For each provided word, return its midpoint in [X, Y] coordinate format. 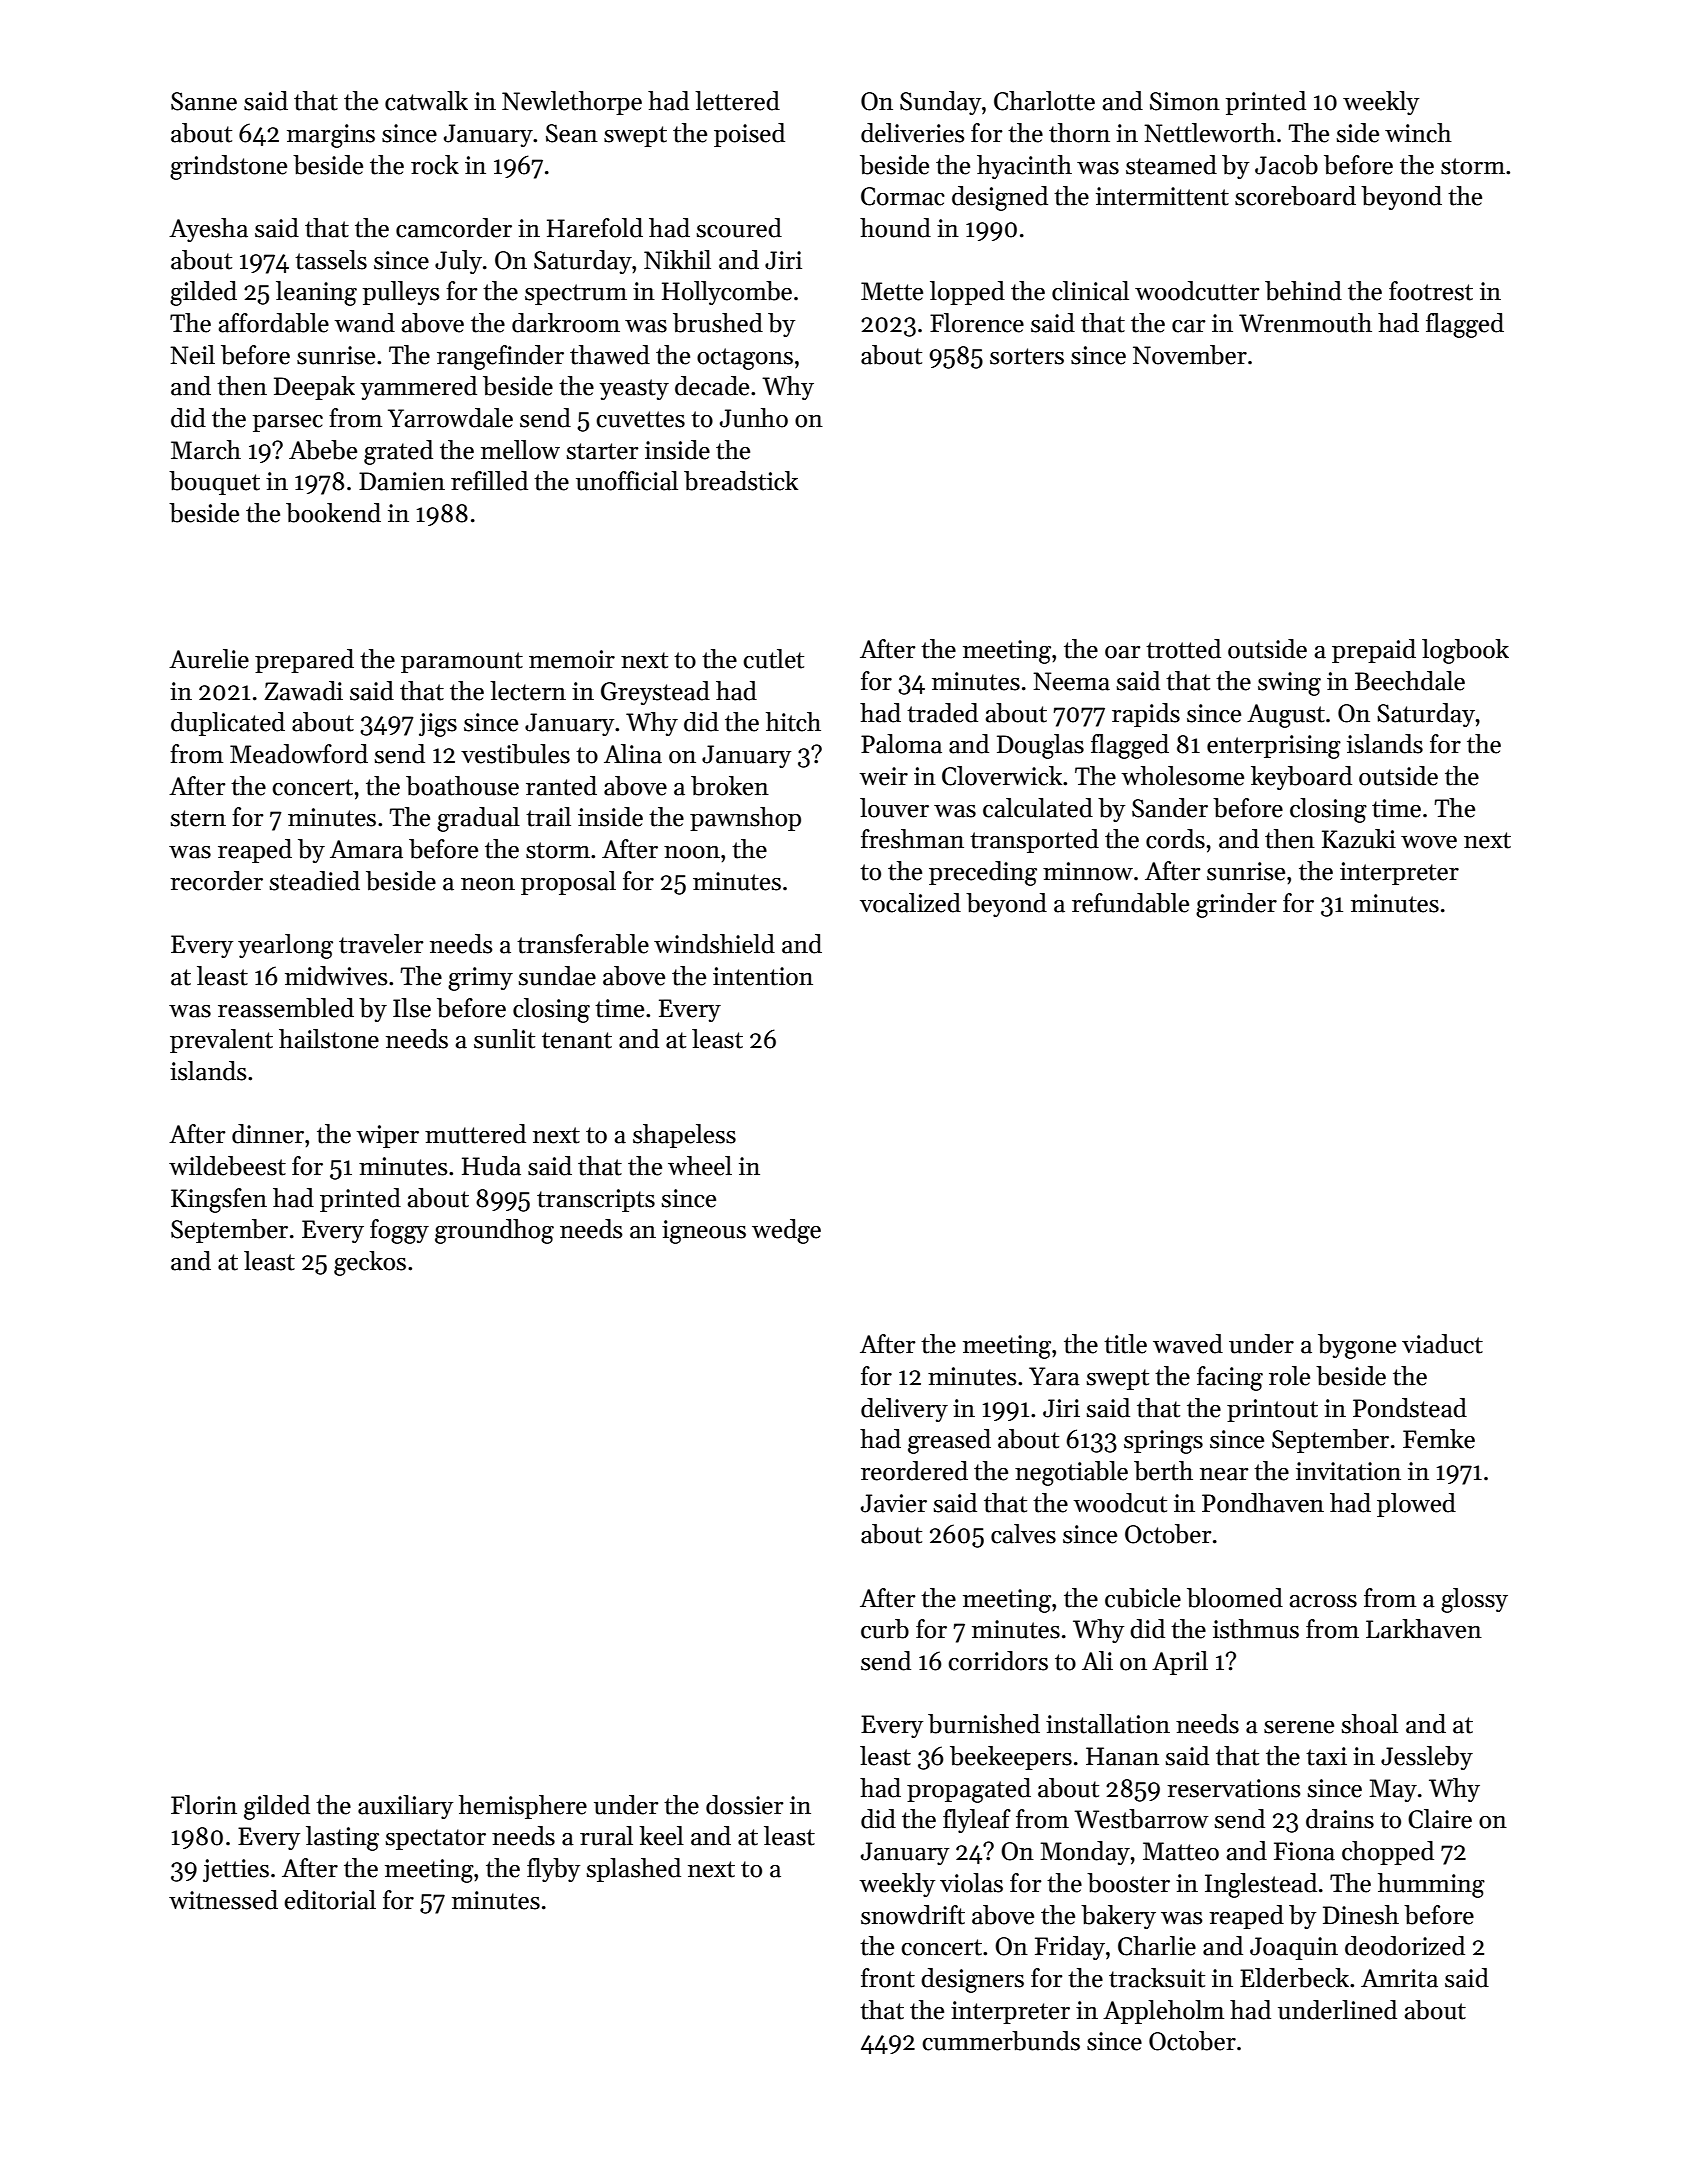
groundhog [494, 1231]
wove [1429, 842]
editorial [330, 1900]
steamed [1171, 165]
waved [1188, 1344]
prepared [304, 661]
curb [885, 1629]
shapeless [684, 1136]
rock [435, 165]
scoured [739, 228]
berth [1163, 1471]
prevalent [221, 1041]
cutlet [773, 659]
